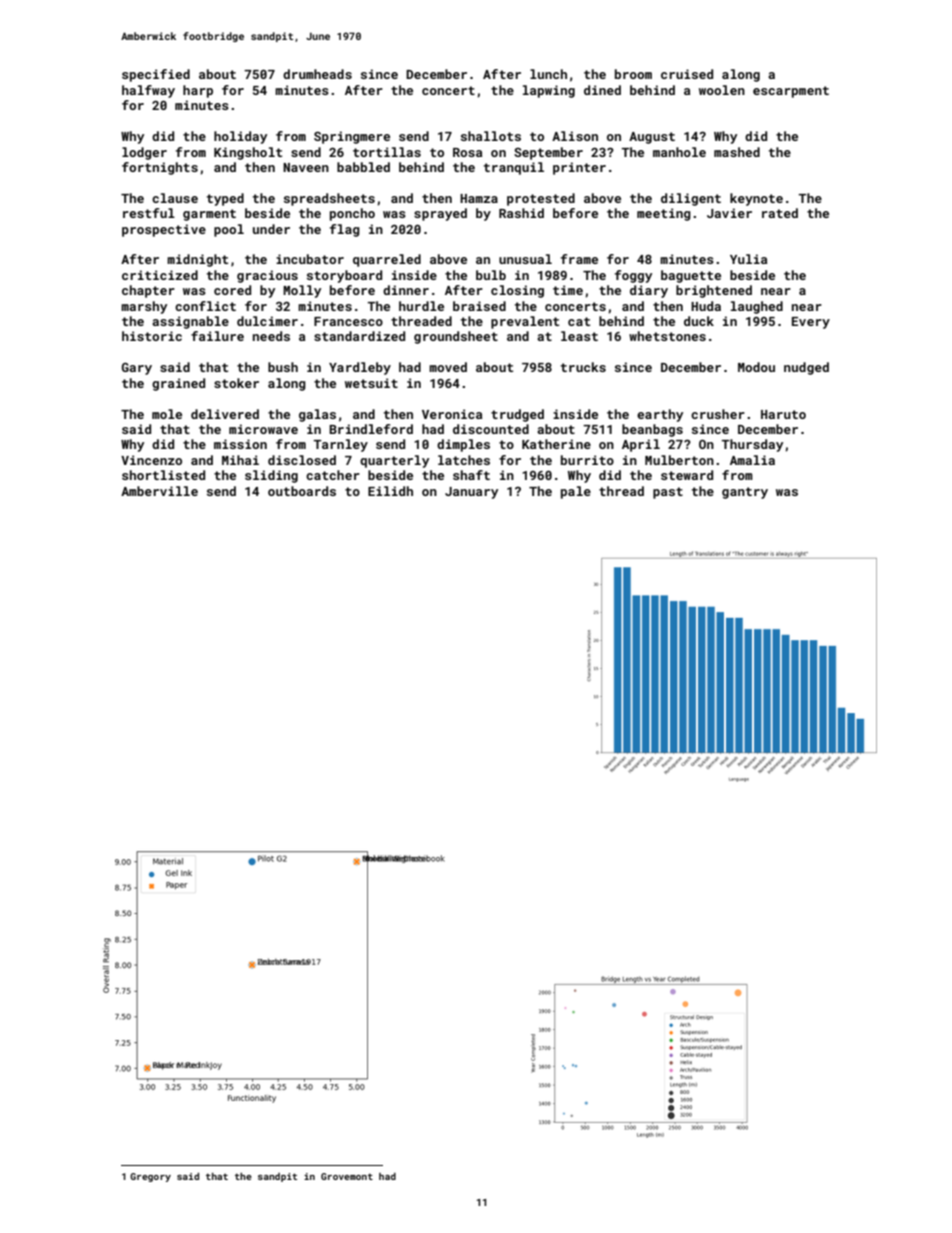 The image size is (952, 1233). I want to click on Veronica, so click(452, 414).
